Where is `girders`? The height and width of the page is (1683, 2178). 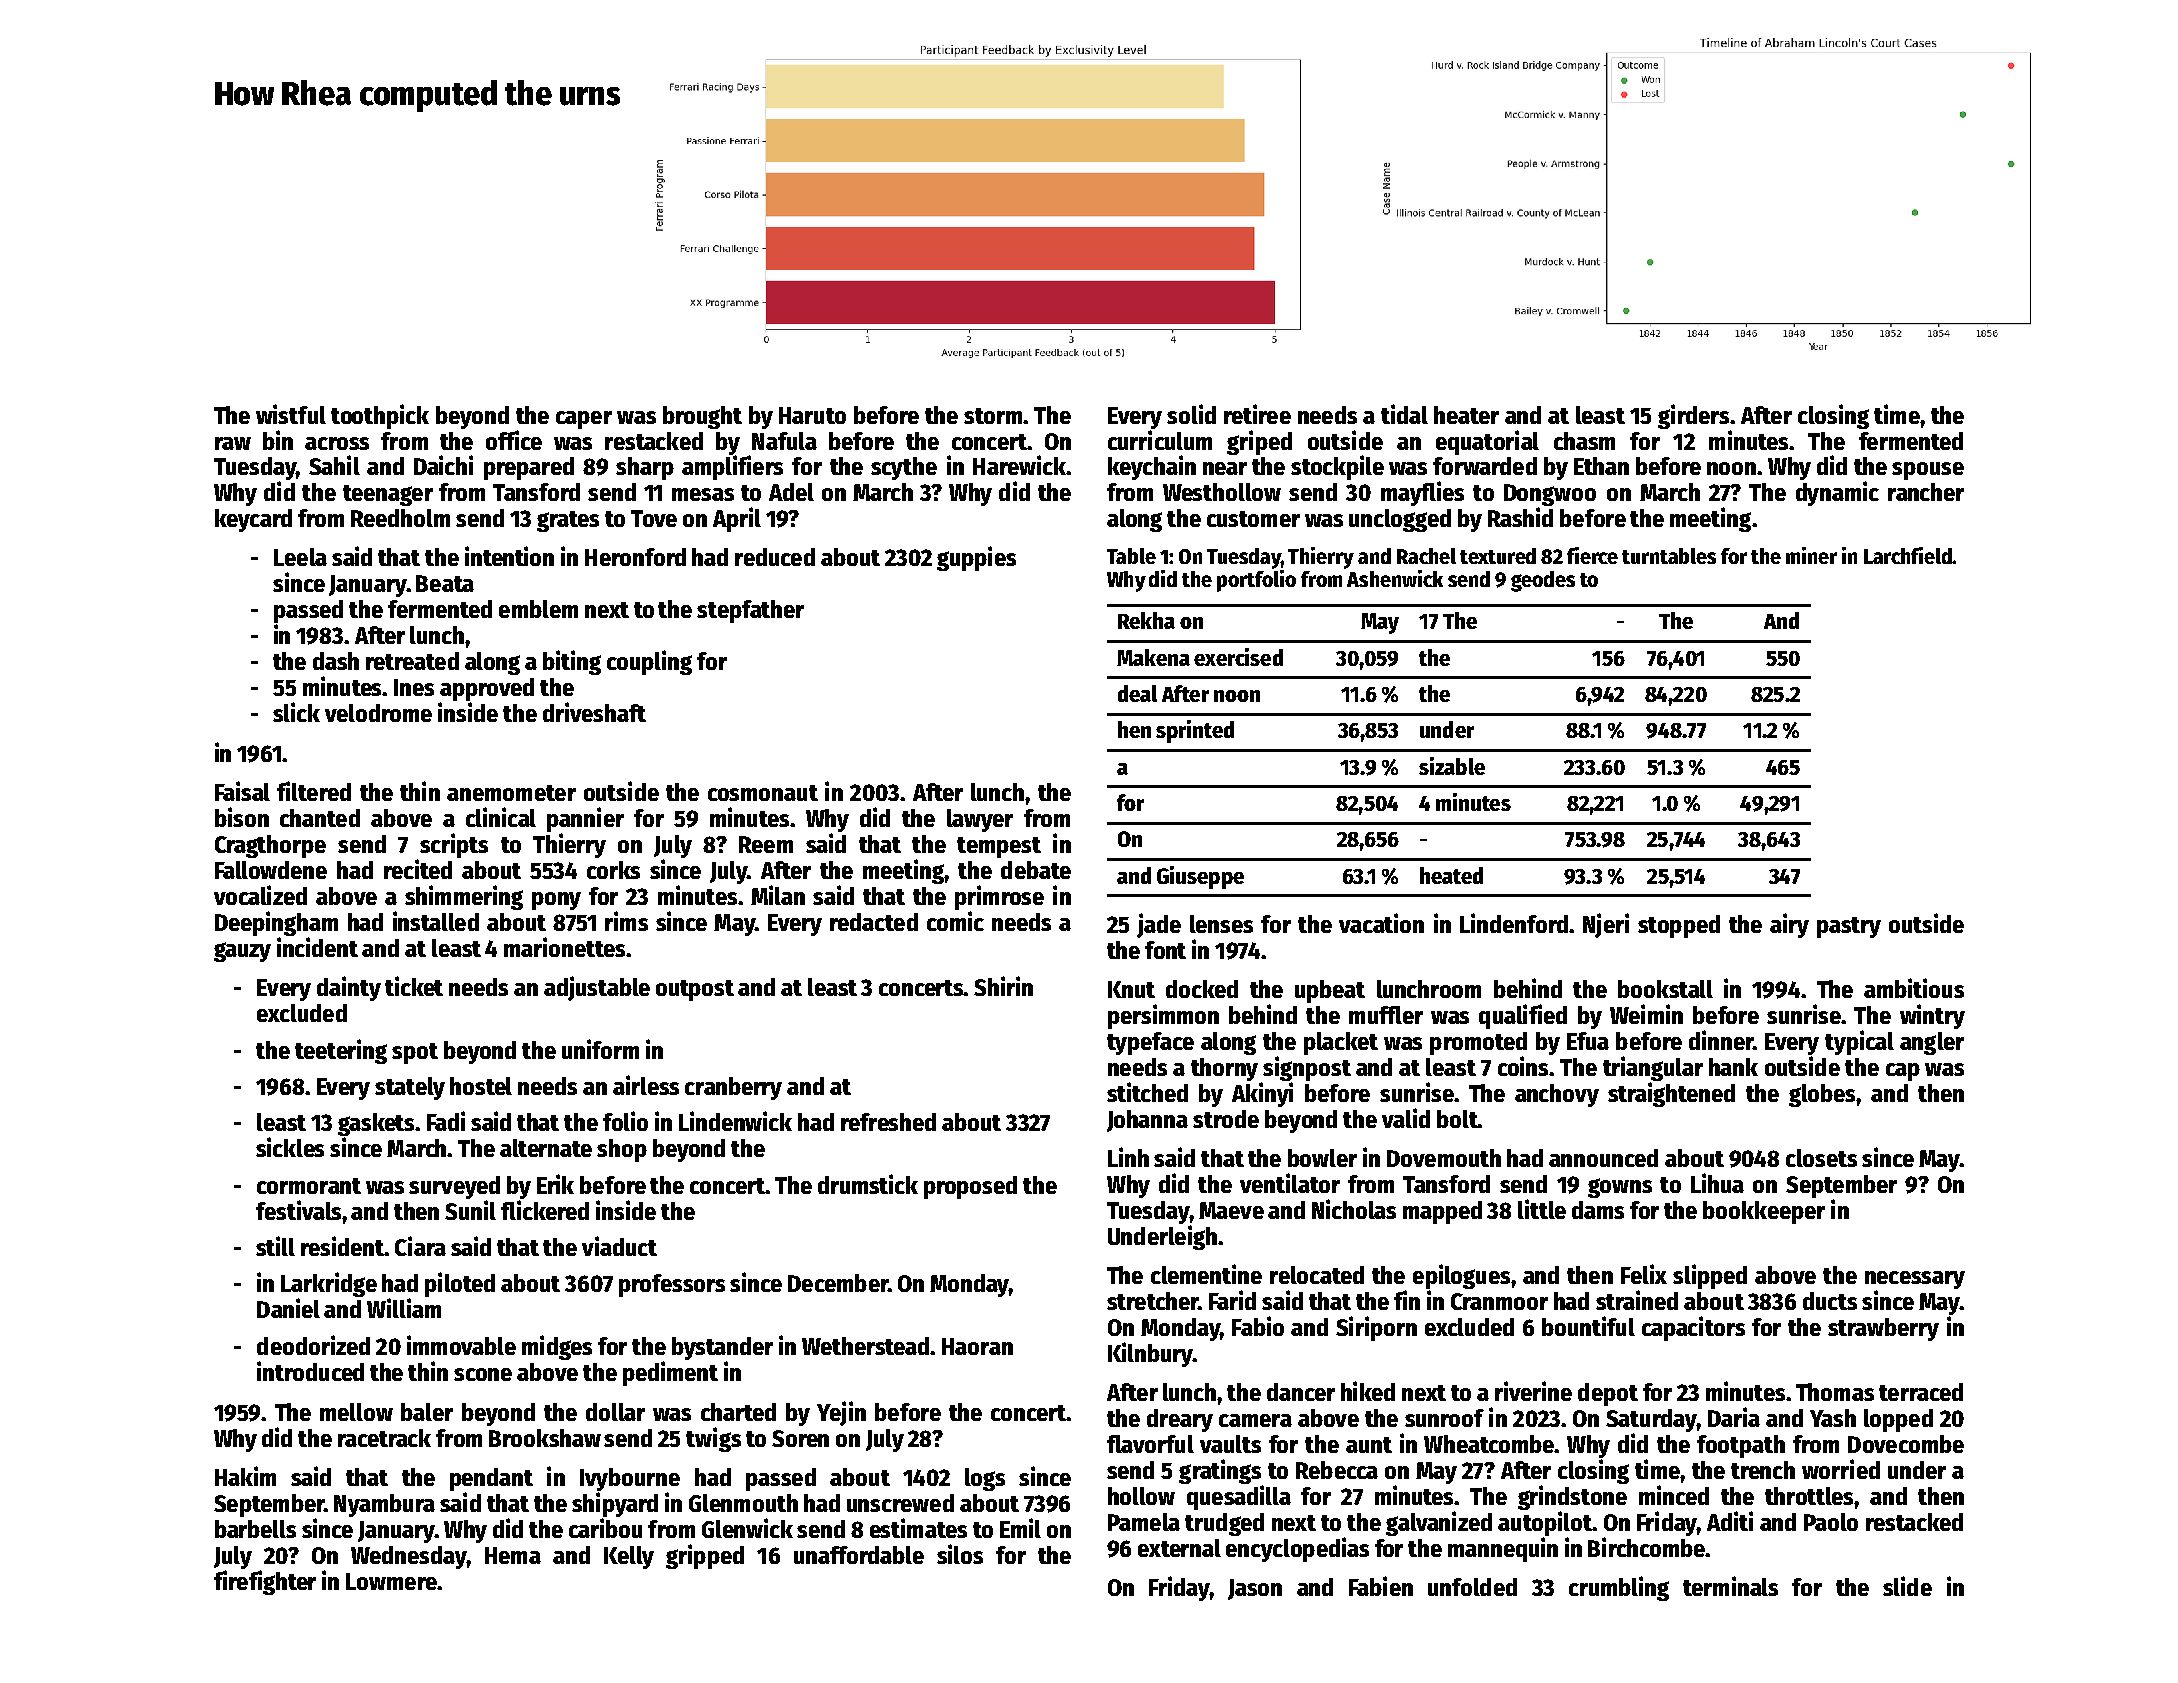 girders is located at coordinates (1693, 416).
